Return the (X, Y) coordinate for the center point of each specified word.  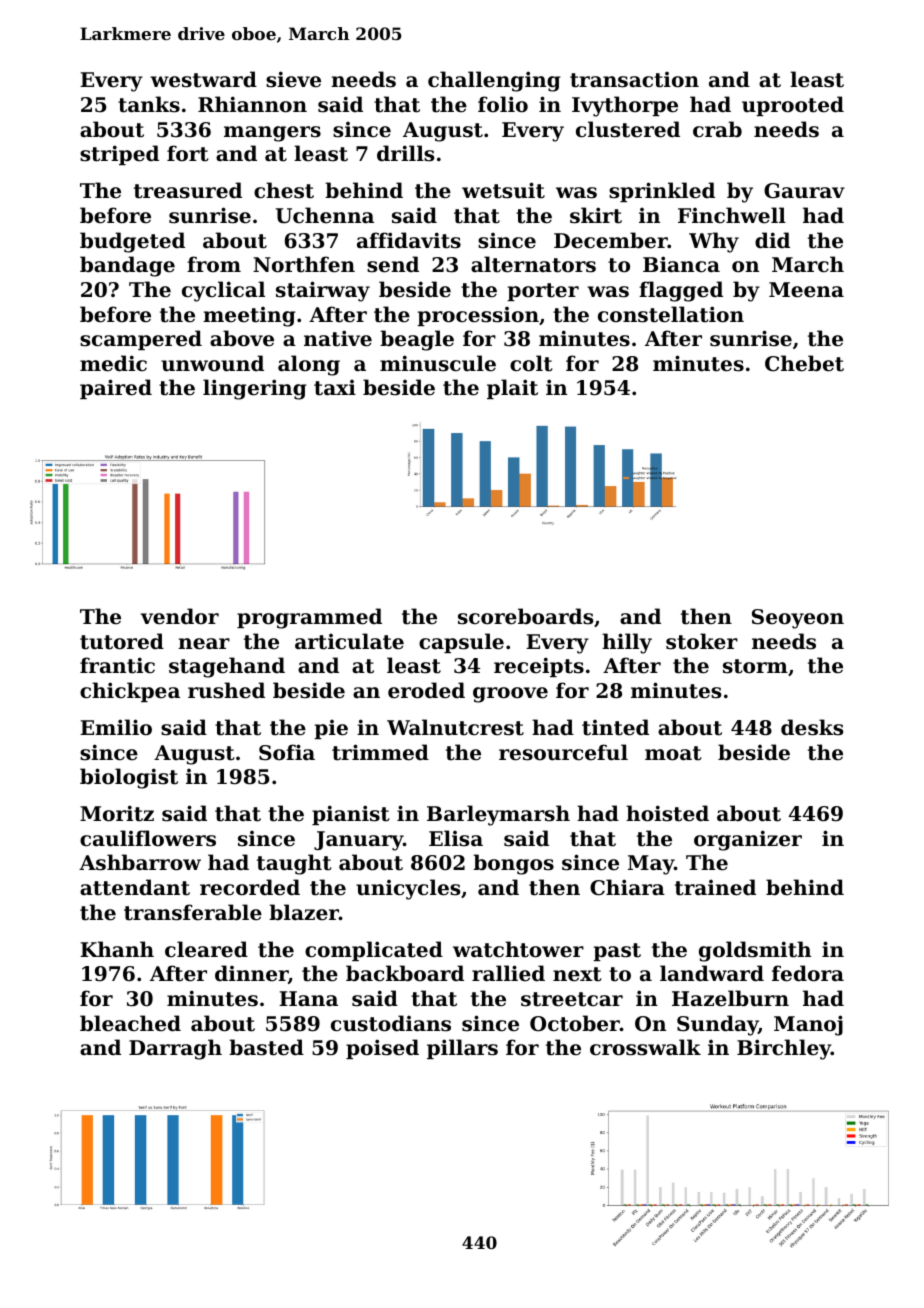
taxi (335, 388)
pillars (462, 1049)
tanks (149, 104)
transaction (634, 80)
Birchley (784, 1049)
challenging (494, 81)
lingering (255, 389)
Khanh (117, 949)
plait (512, 389)
